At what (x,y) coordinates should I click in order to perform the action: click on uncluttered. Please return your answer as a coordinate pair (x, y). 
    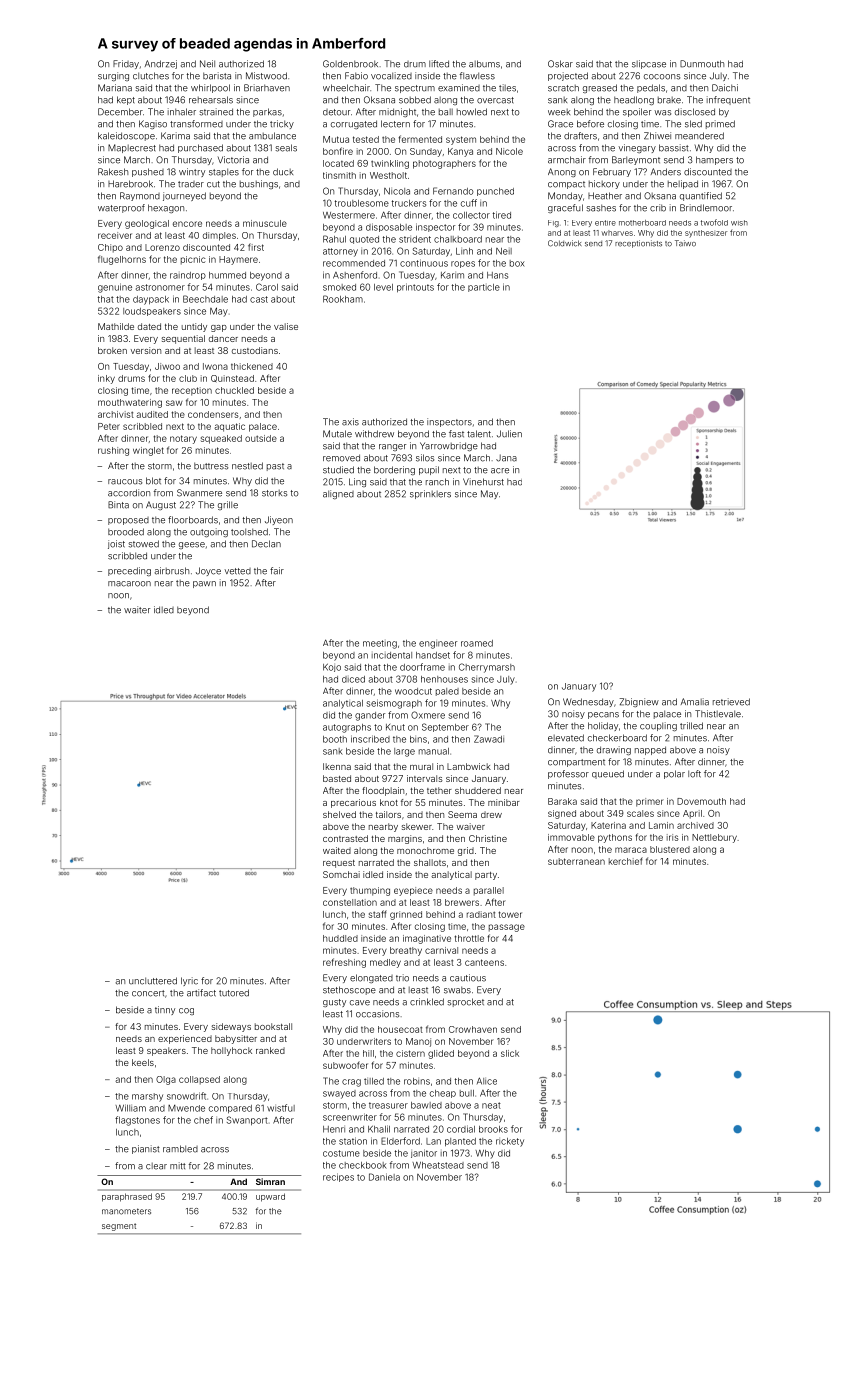
    Looking at the image, I should click on (153, 981).
